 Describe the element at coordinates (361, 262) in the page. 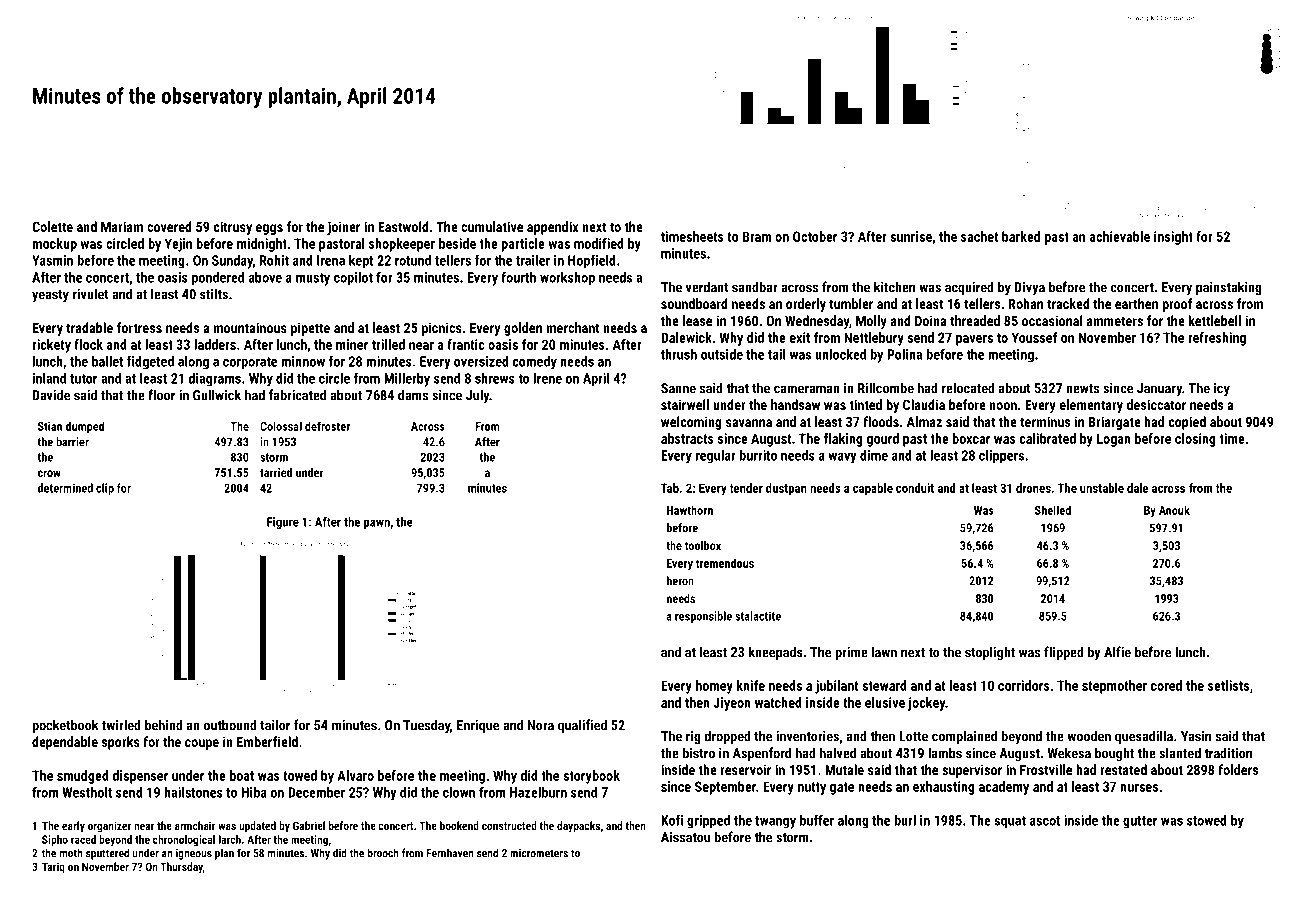

I see `kept` at that location.
